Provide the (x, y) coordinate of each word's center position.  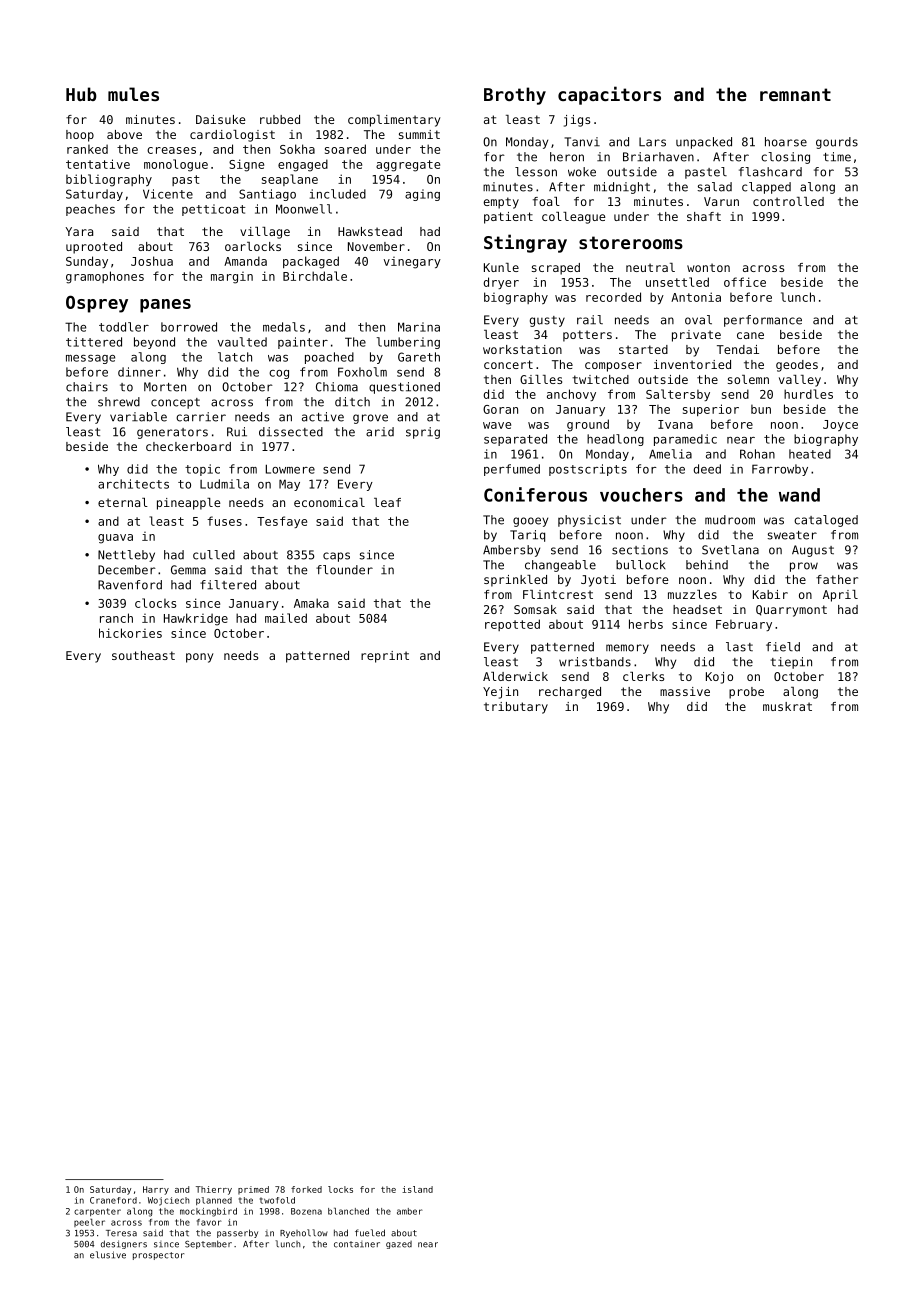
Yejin (500, 693)
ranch (116, 618)
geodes (797, 366)
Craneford (113, 1200)
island (417, 1189)
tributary (516, 708)
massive (685, 691)
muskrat (787, 706)
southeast (143, 655)
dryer (501, 283)
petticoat (213, 210)
